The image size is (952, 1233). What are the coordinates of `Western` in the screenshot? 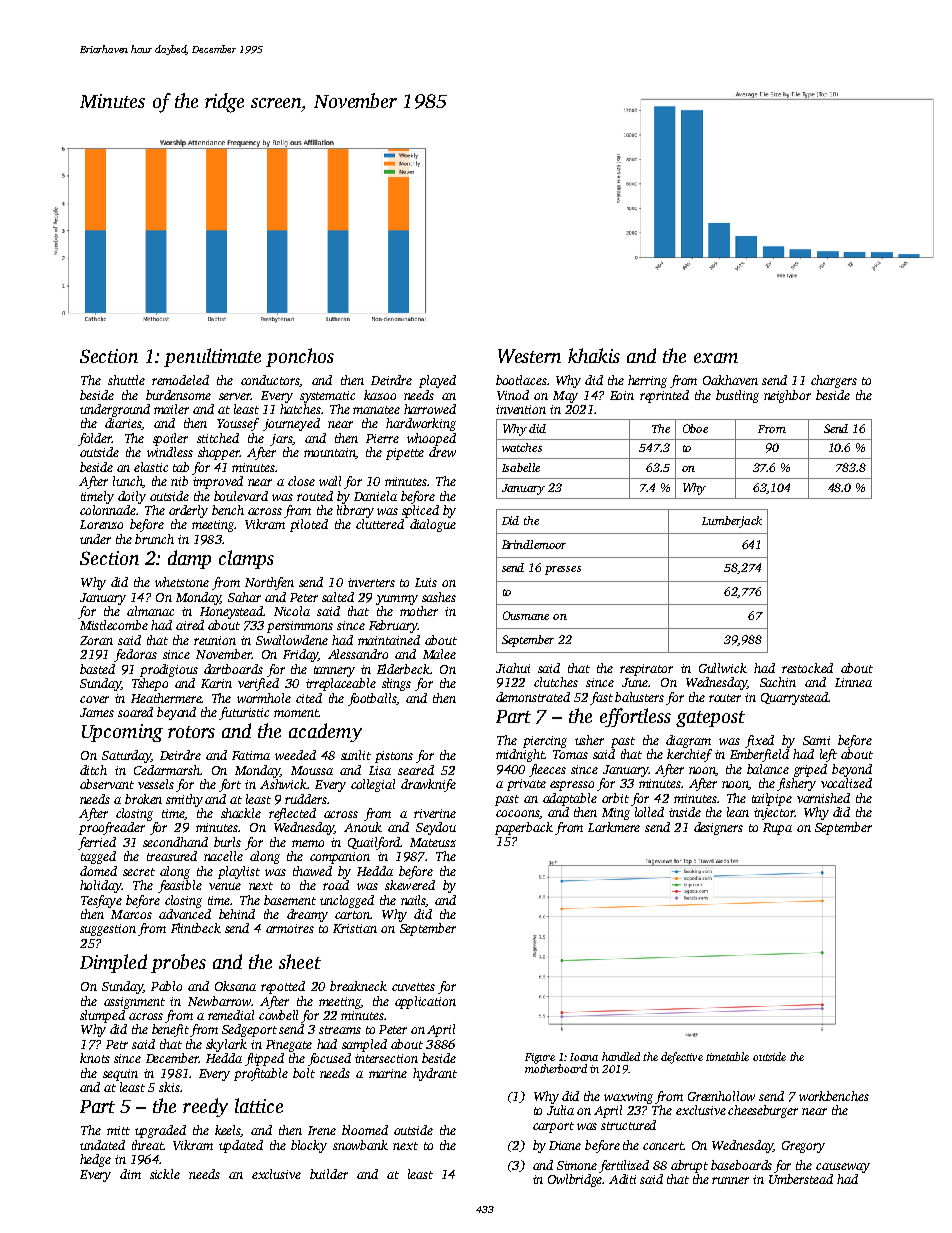 It's located at (529, 356).
